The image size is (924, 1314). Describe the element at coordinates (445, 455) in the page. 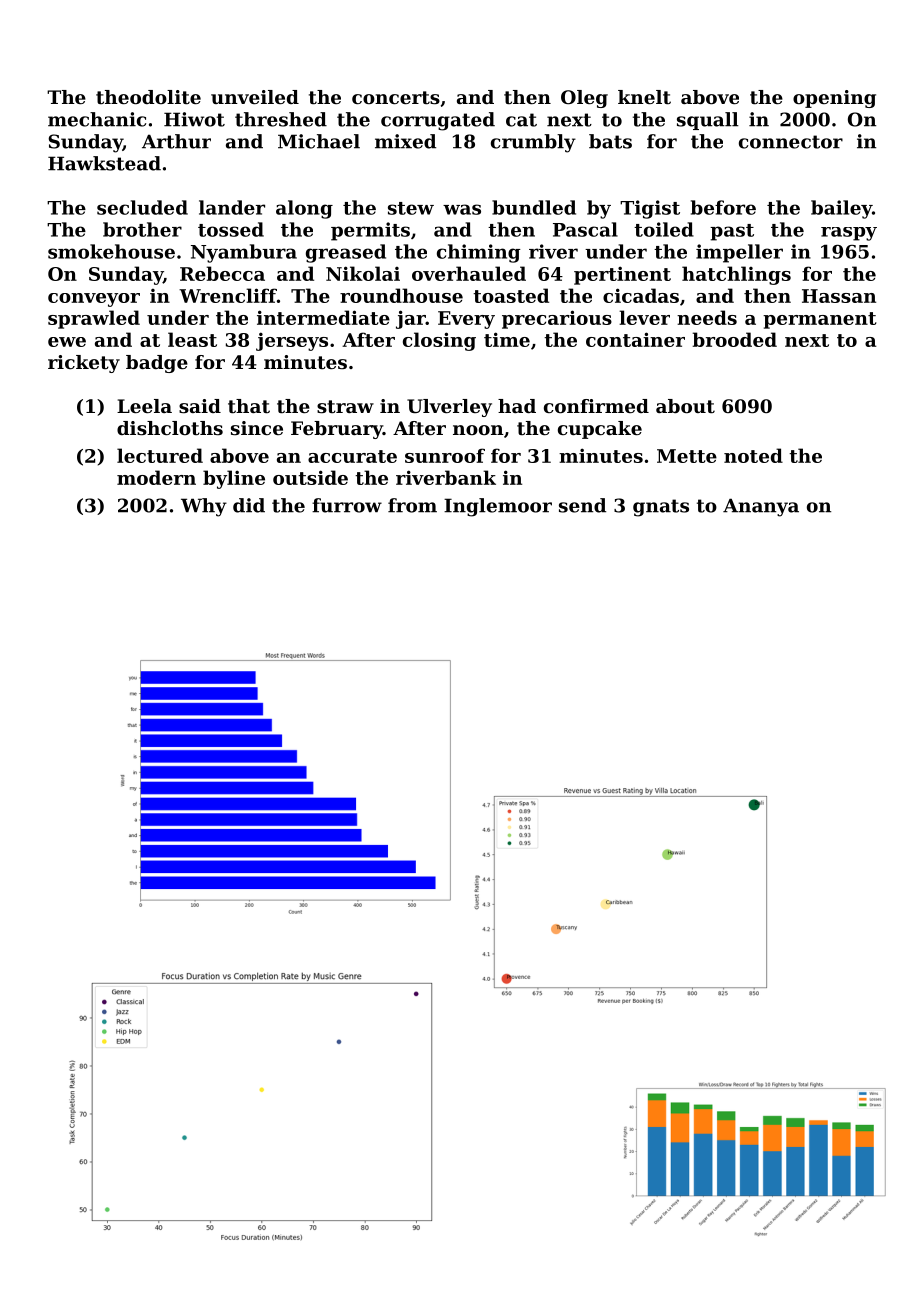

I see `sunroof` at that location.
